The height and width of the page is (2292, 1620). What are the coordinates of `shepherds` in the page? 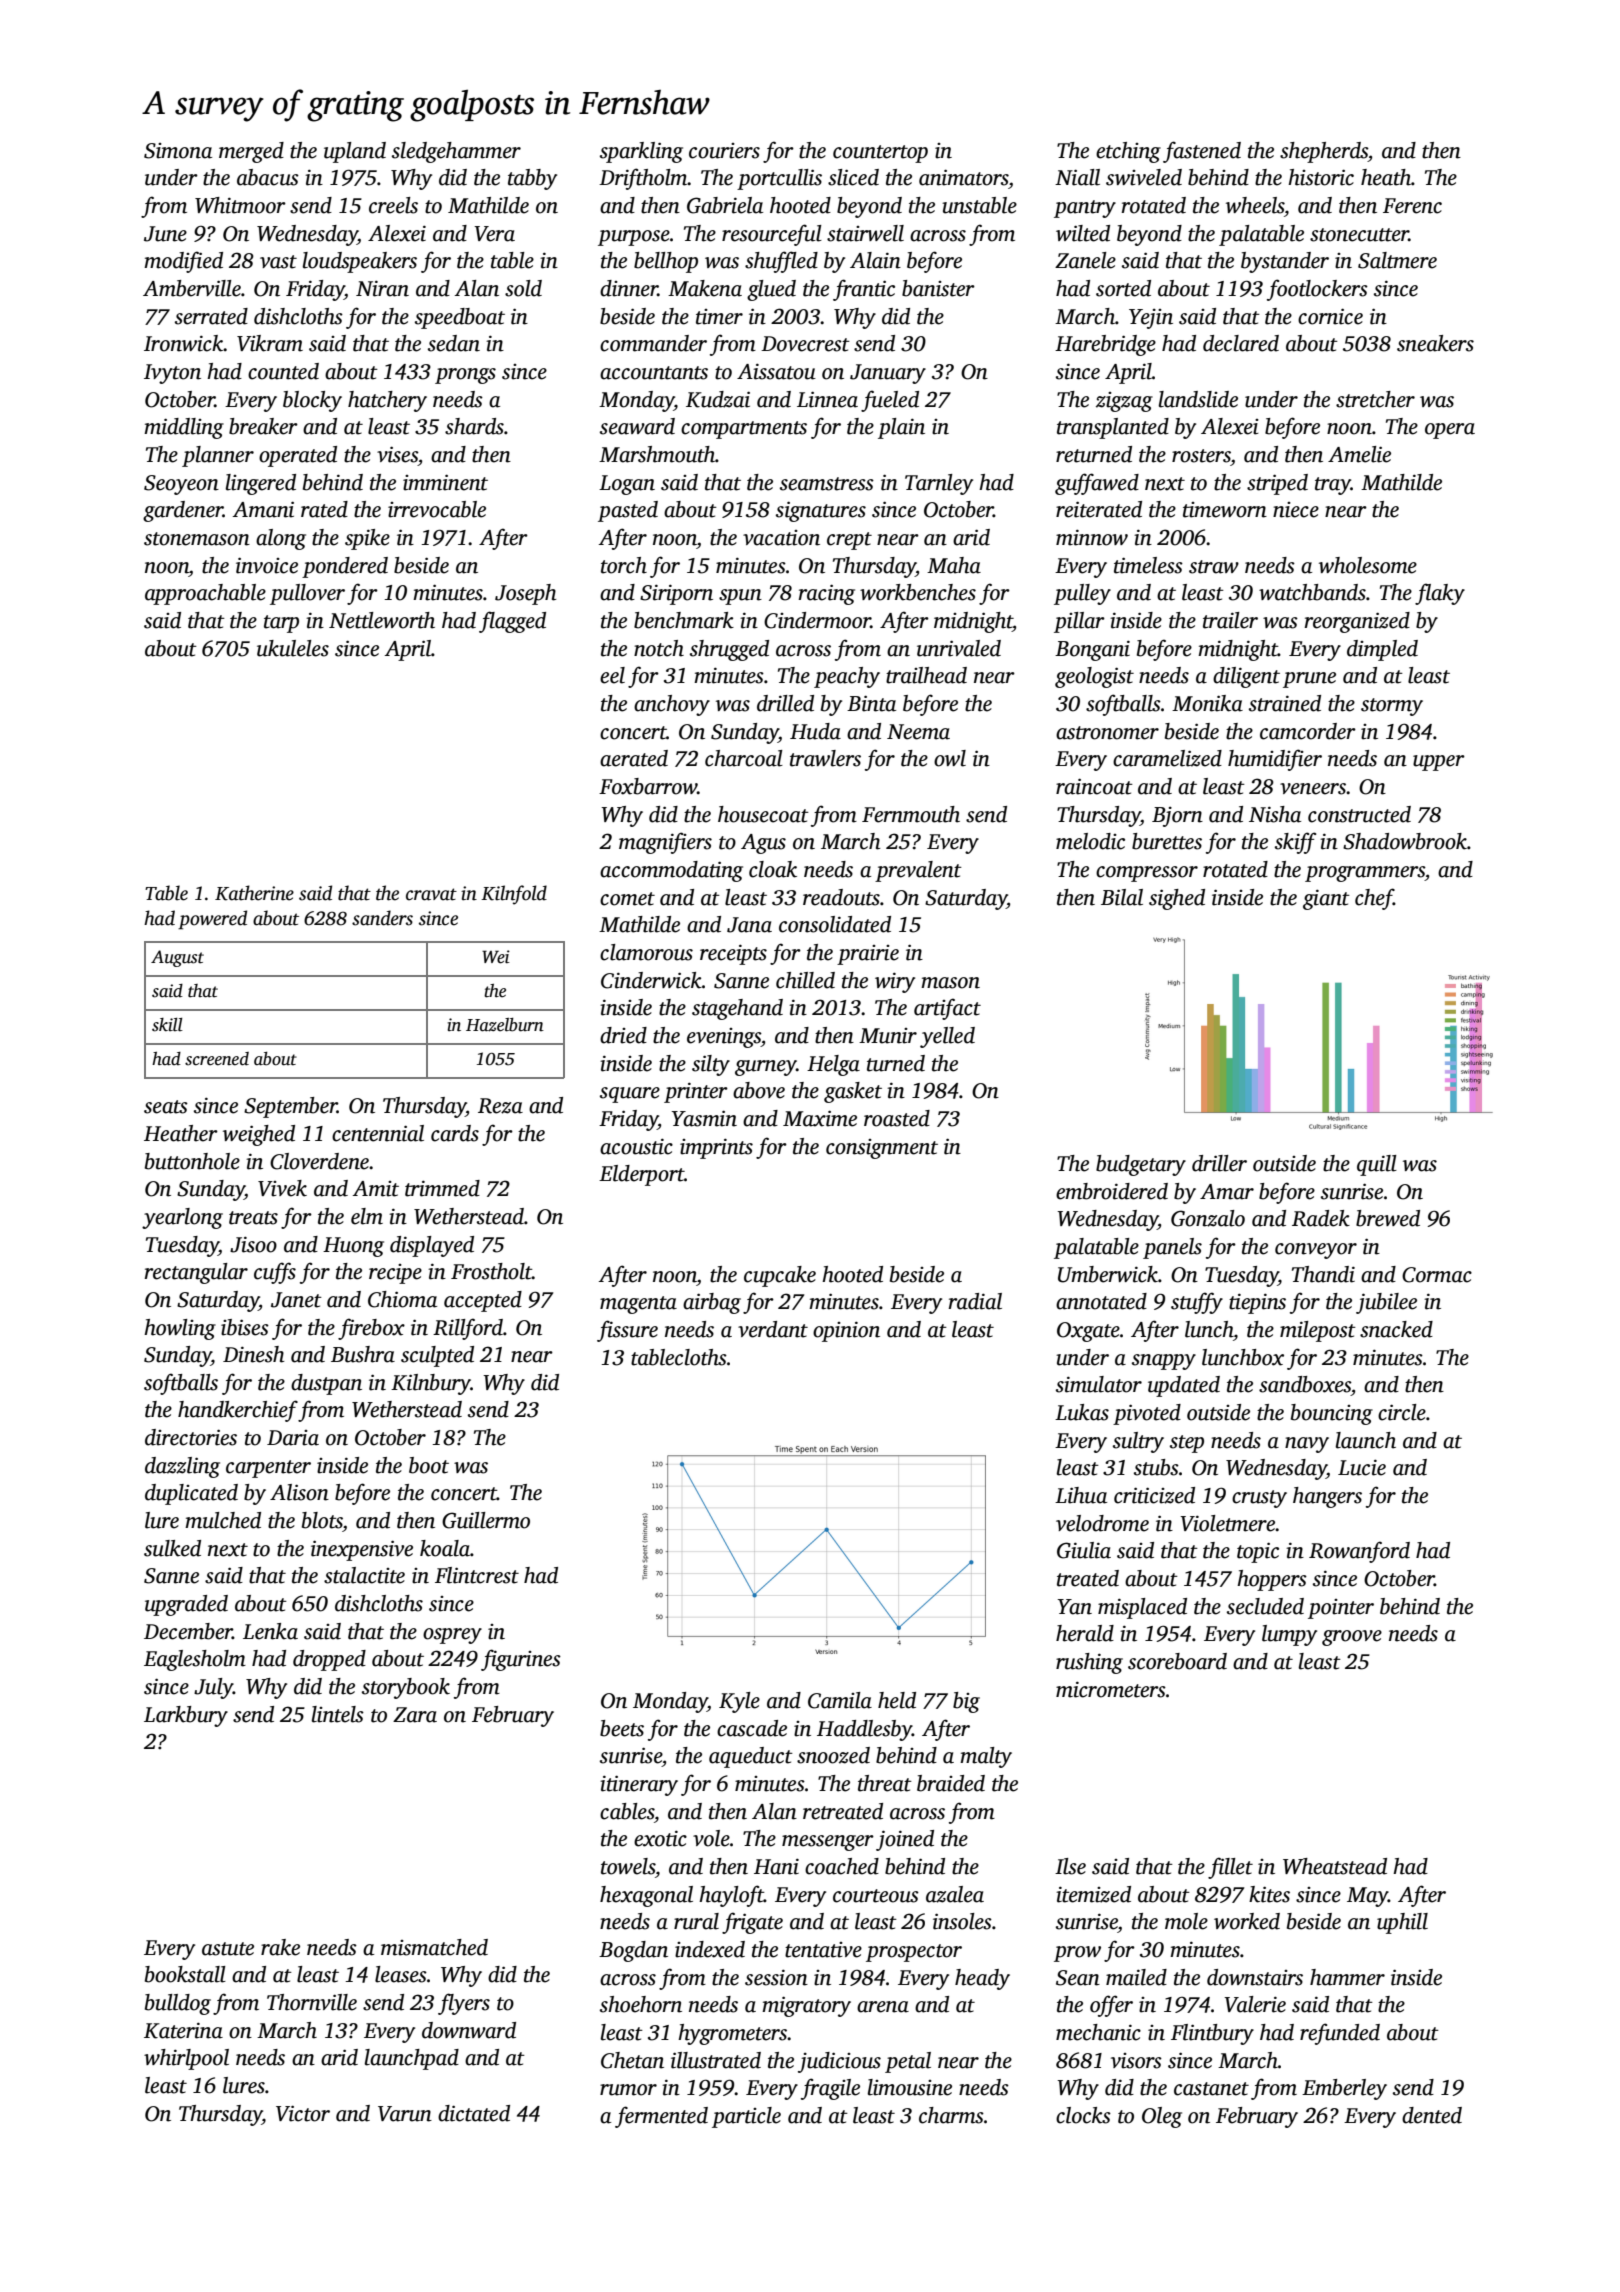 It's located at (1324, 152).
